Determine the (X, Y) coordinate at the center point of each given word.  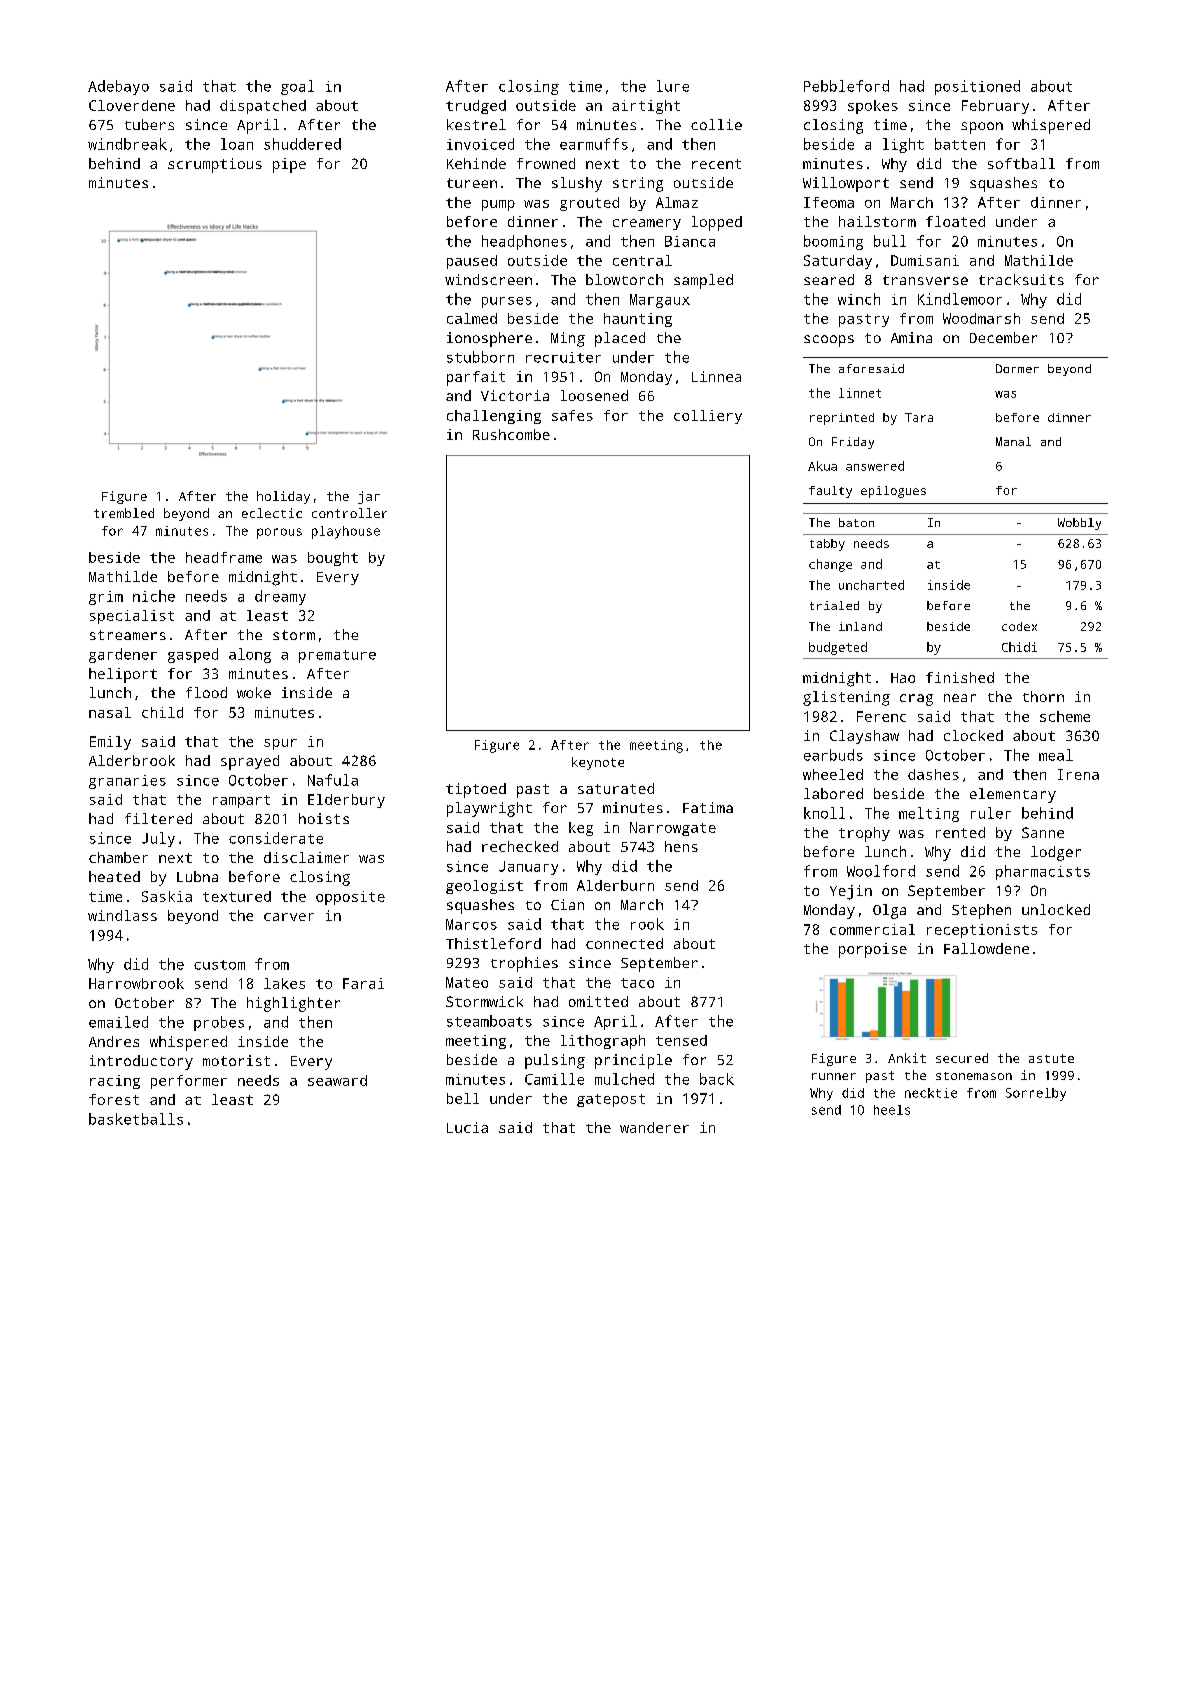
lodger (1056, 853)
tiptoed (476, 790)
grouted (589, 204)
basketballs (136, 1119)
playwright (489, 809)
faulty (830, 492)
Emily (110, 743)
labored (833, 793)
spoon (982, 128)
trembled (124, 513)
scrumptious (215, 165)
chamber (118, 857)
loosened (594, 395)
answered (875, 466)
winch (859, 299)
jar (369, 497)
